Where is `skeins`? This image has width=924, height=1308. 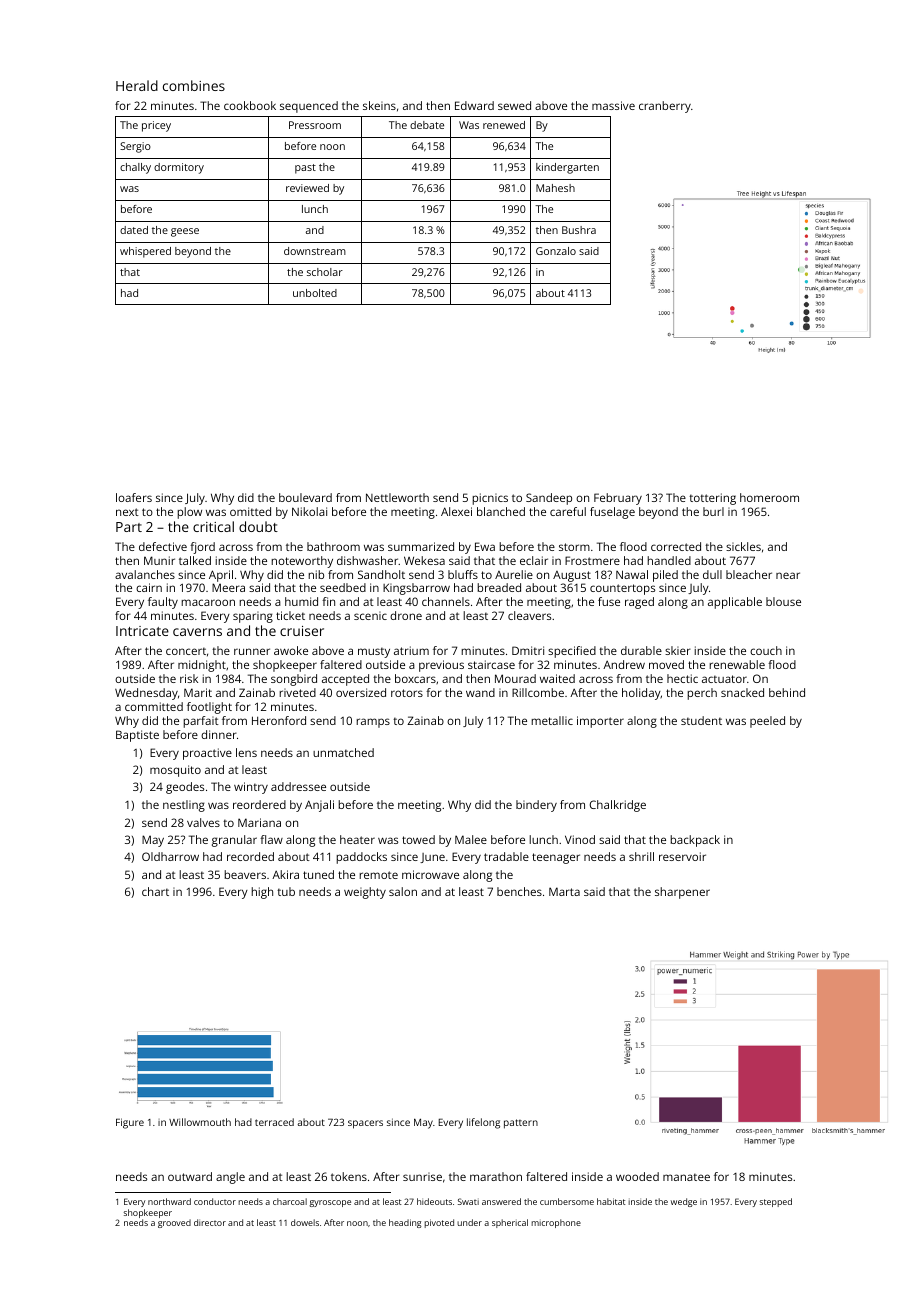
skeins is located at coordinates (379, 105).
